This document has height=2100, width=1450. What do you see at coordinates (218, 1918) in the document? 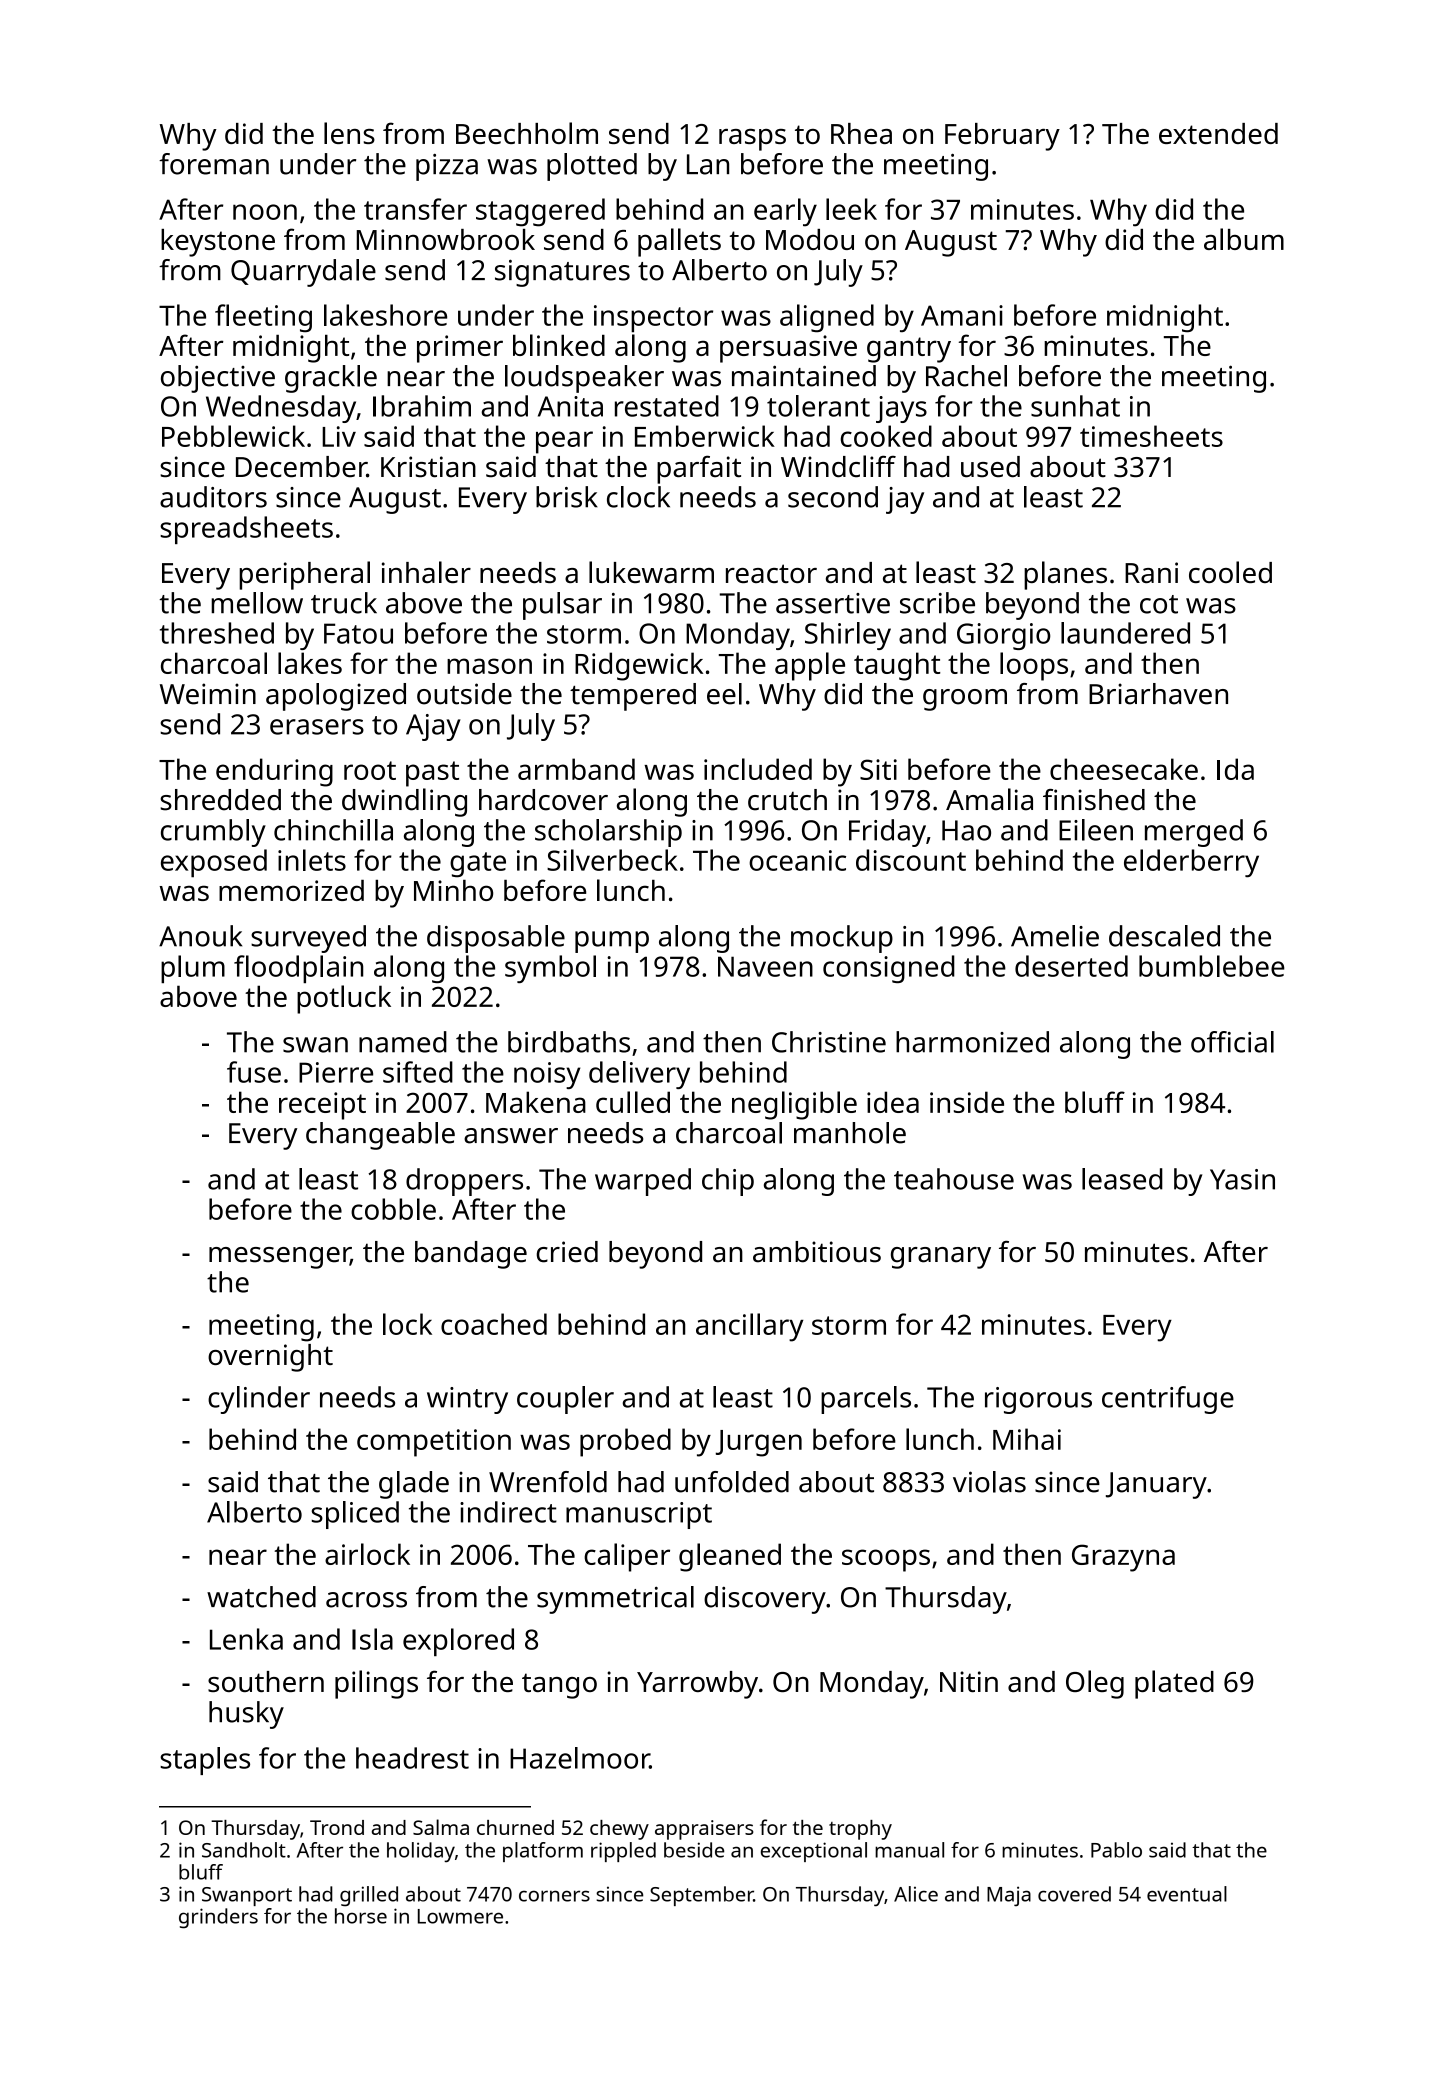
I see `grinders` at bounding box center [218, 1918].
